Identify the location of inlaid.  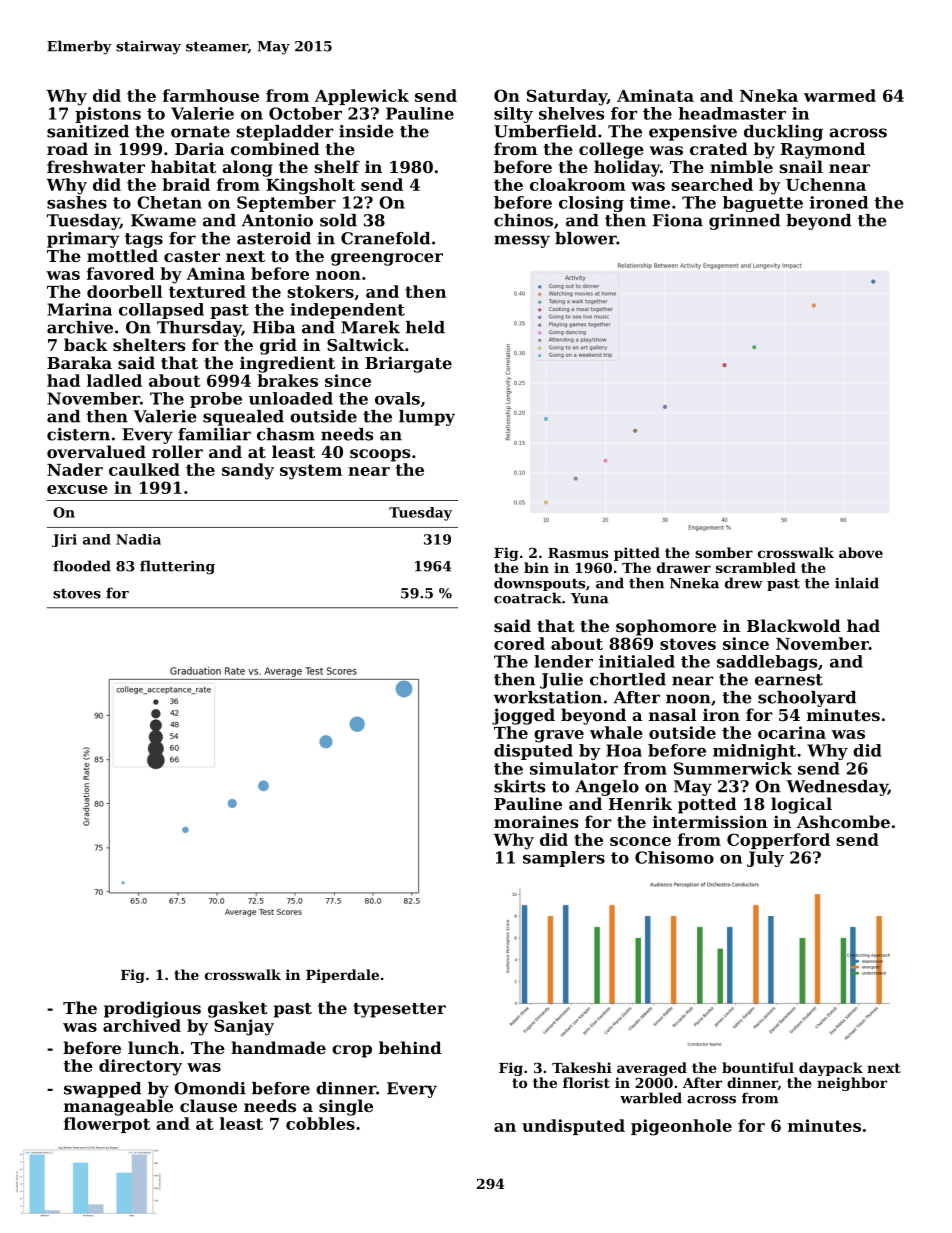
(857, 583).
